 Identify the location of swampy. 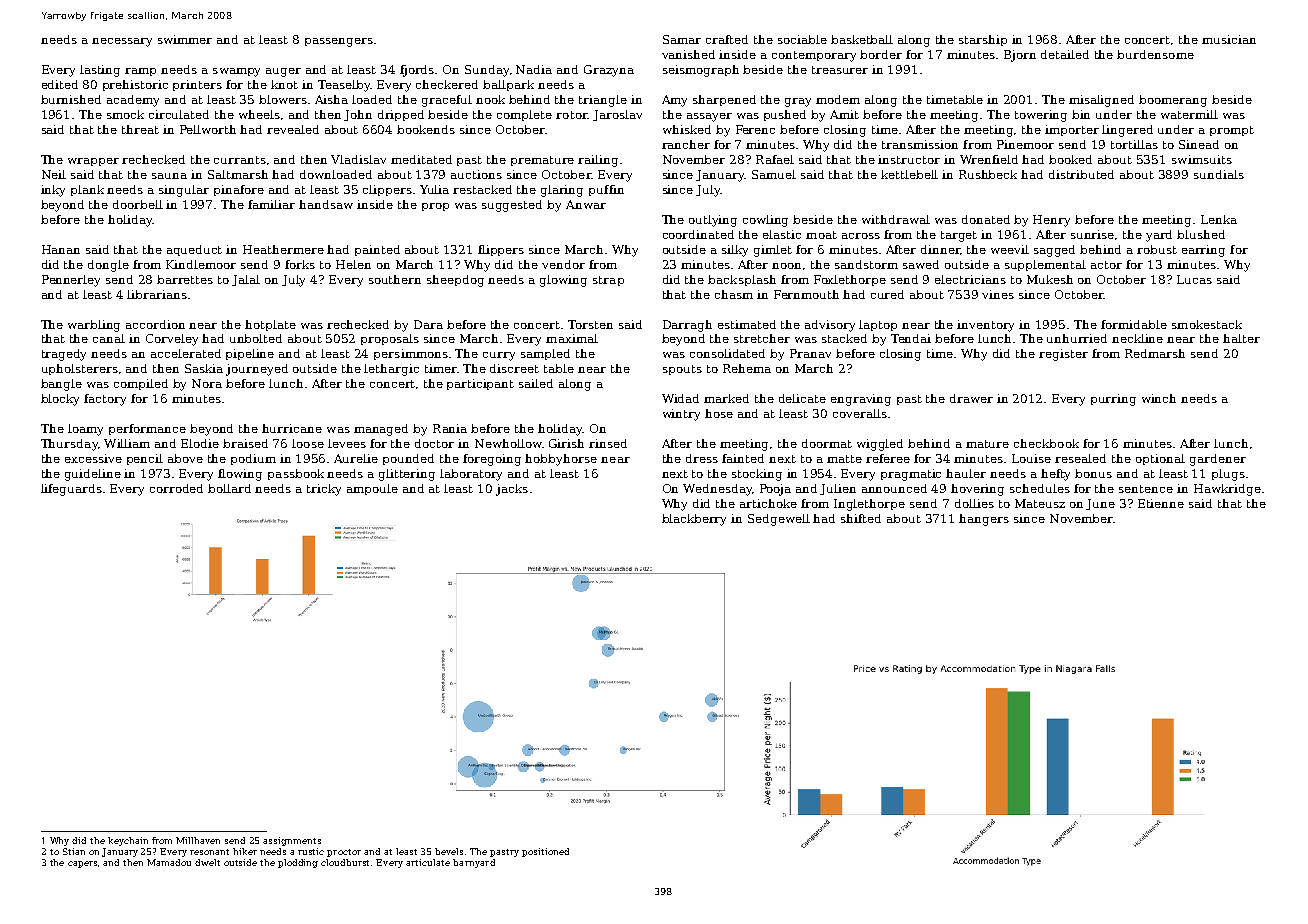
(236, 72).
